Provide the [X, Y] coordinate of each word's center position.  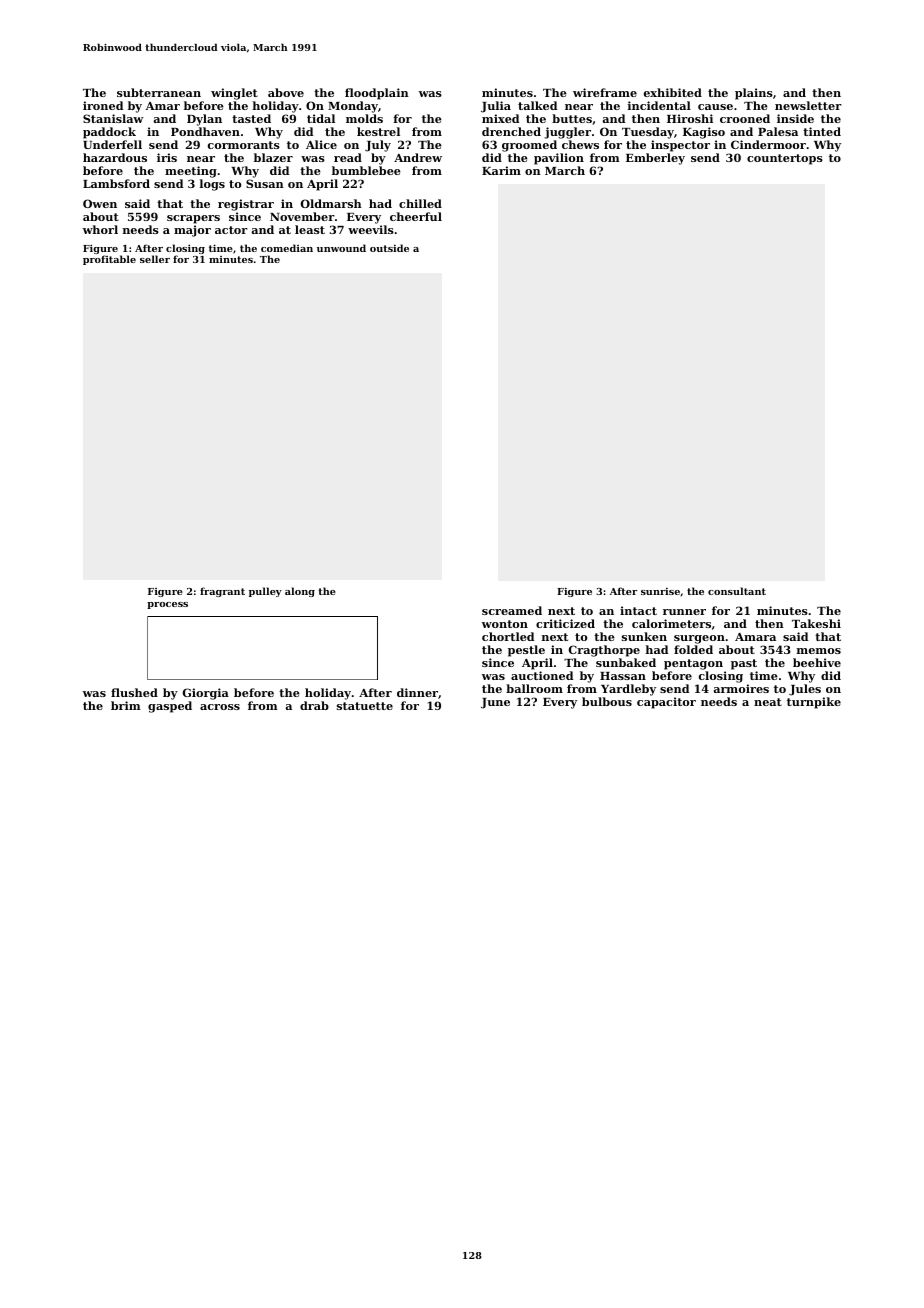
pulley [265, 592]
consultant [737, 591]
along [300, 592]
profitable [109, 260]
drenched [511, 131]
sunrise [660, 591]
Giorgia [206, 694]
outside [389, 248]
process [167, 605]
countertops [785, 159]
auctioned [542, 675]
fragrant [222, 592]
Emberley [655, 159]
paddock [109, 133]
